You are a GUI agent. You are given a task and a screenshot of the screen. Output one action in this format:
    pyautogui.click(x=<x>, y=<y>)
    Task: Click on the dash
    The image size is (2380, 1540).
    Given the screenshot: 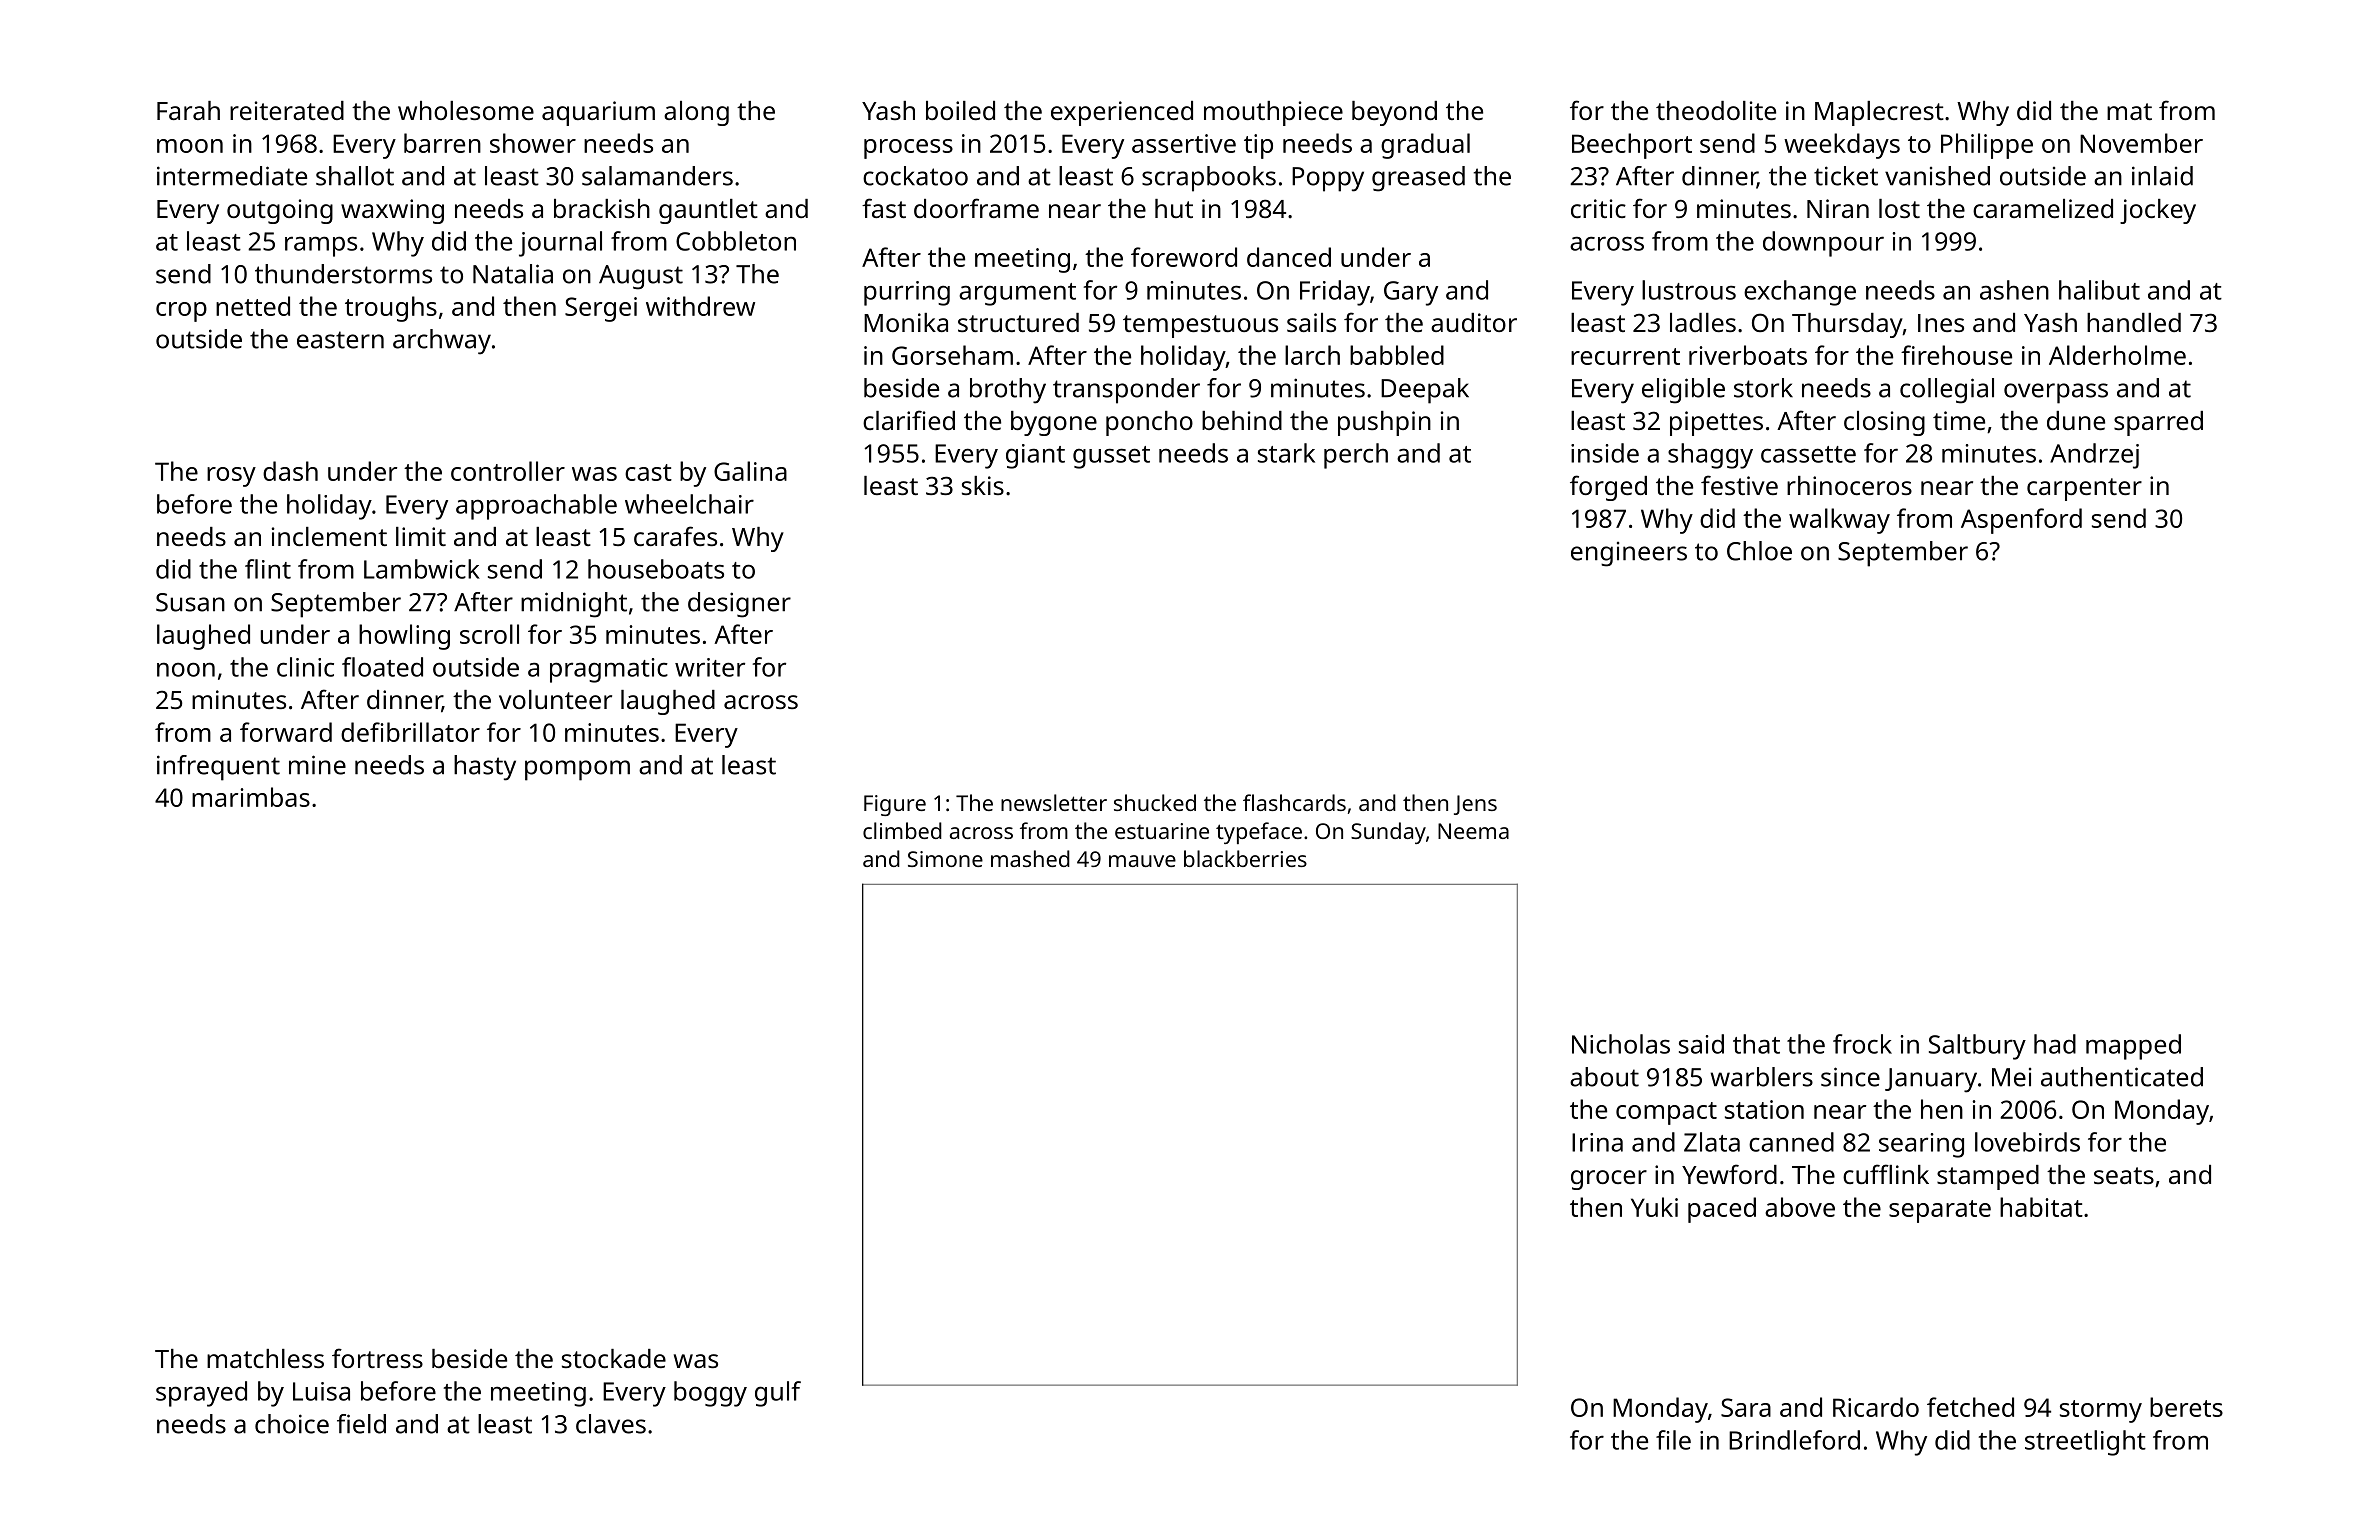 What is the action you would take?
    pyautogui.click(x=290, y=471)
